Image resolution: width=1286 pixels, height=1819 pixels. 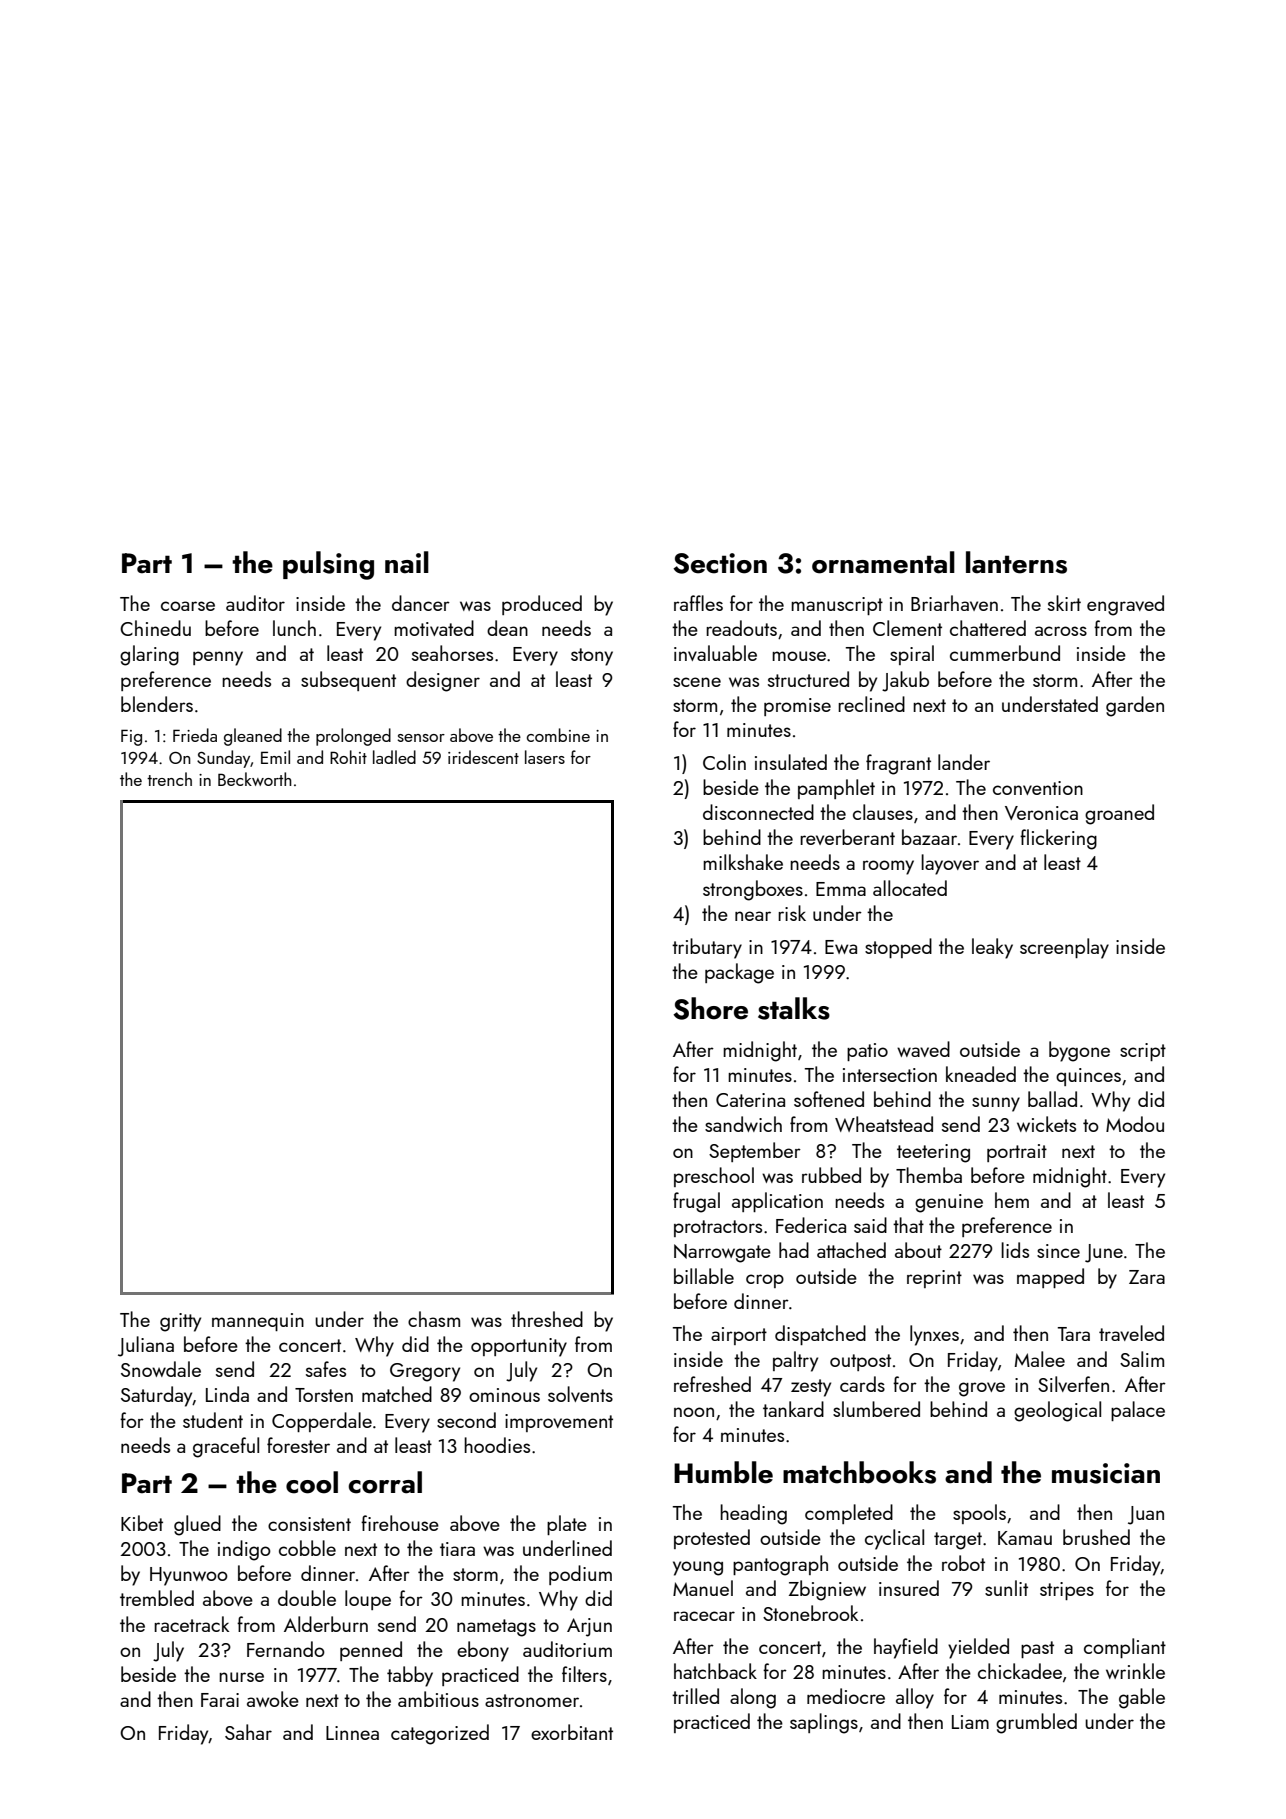 I want to click on gable, so click(x=1142, y=1698).
